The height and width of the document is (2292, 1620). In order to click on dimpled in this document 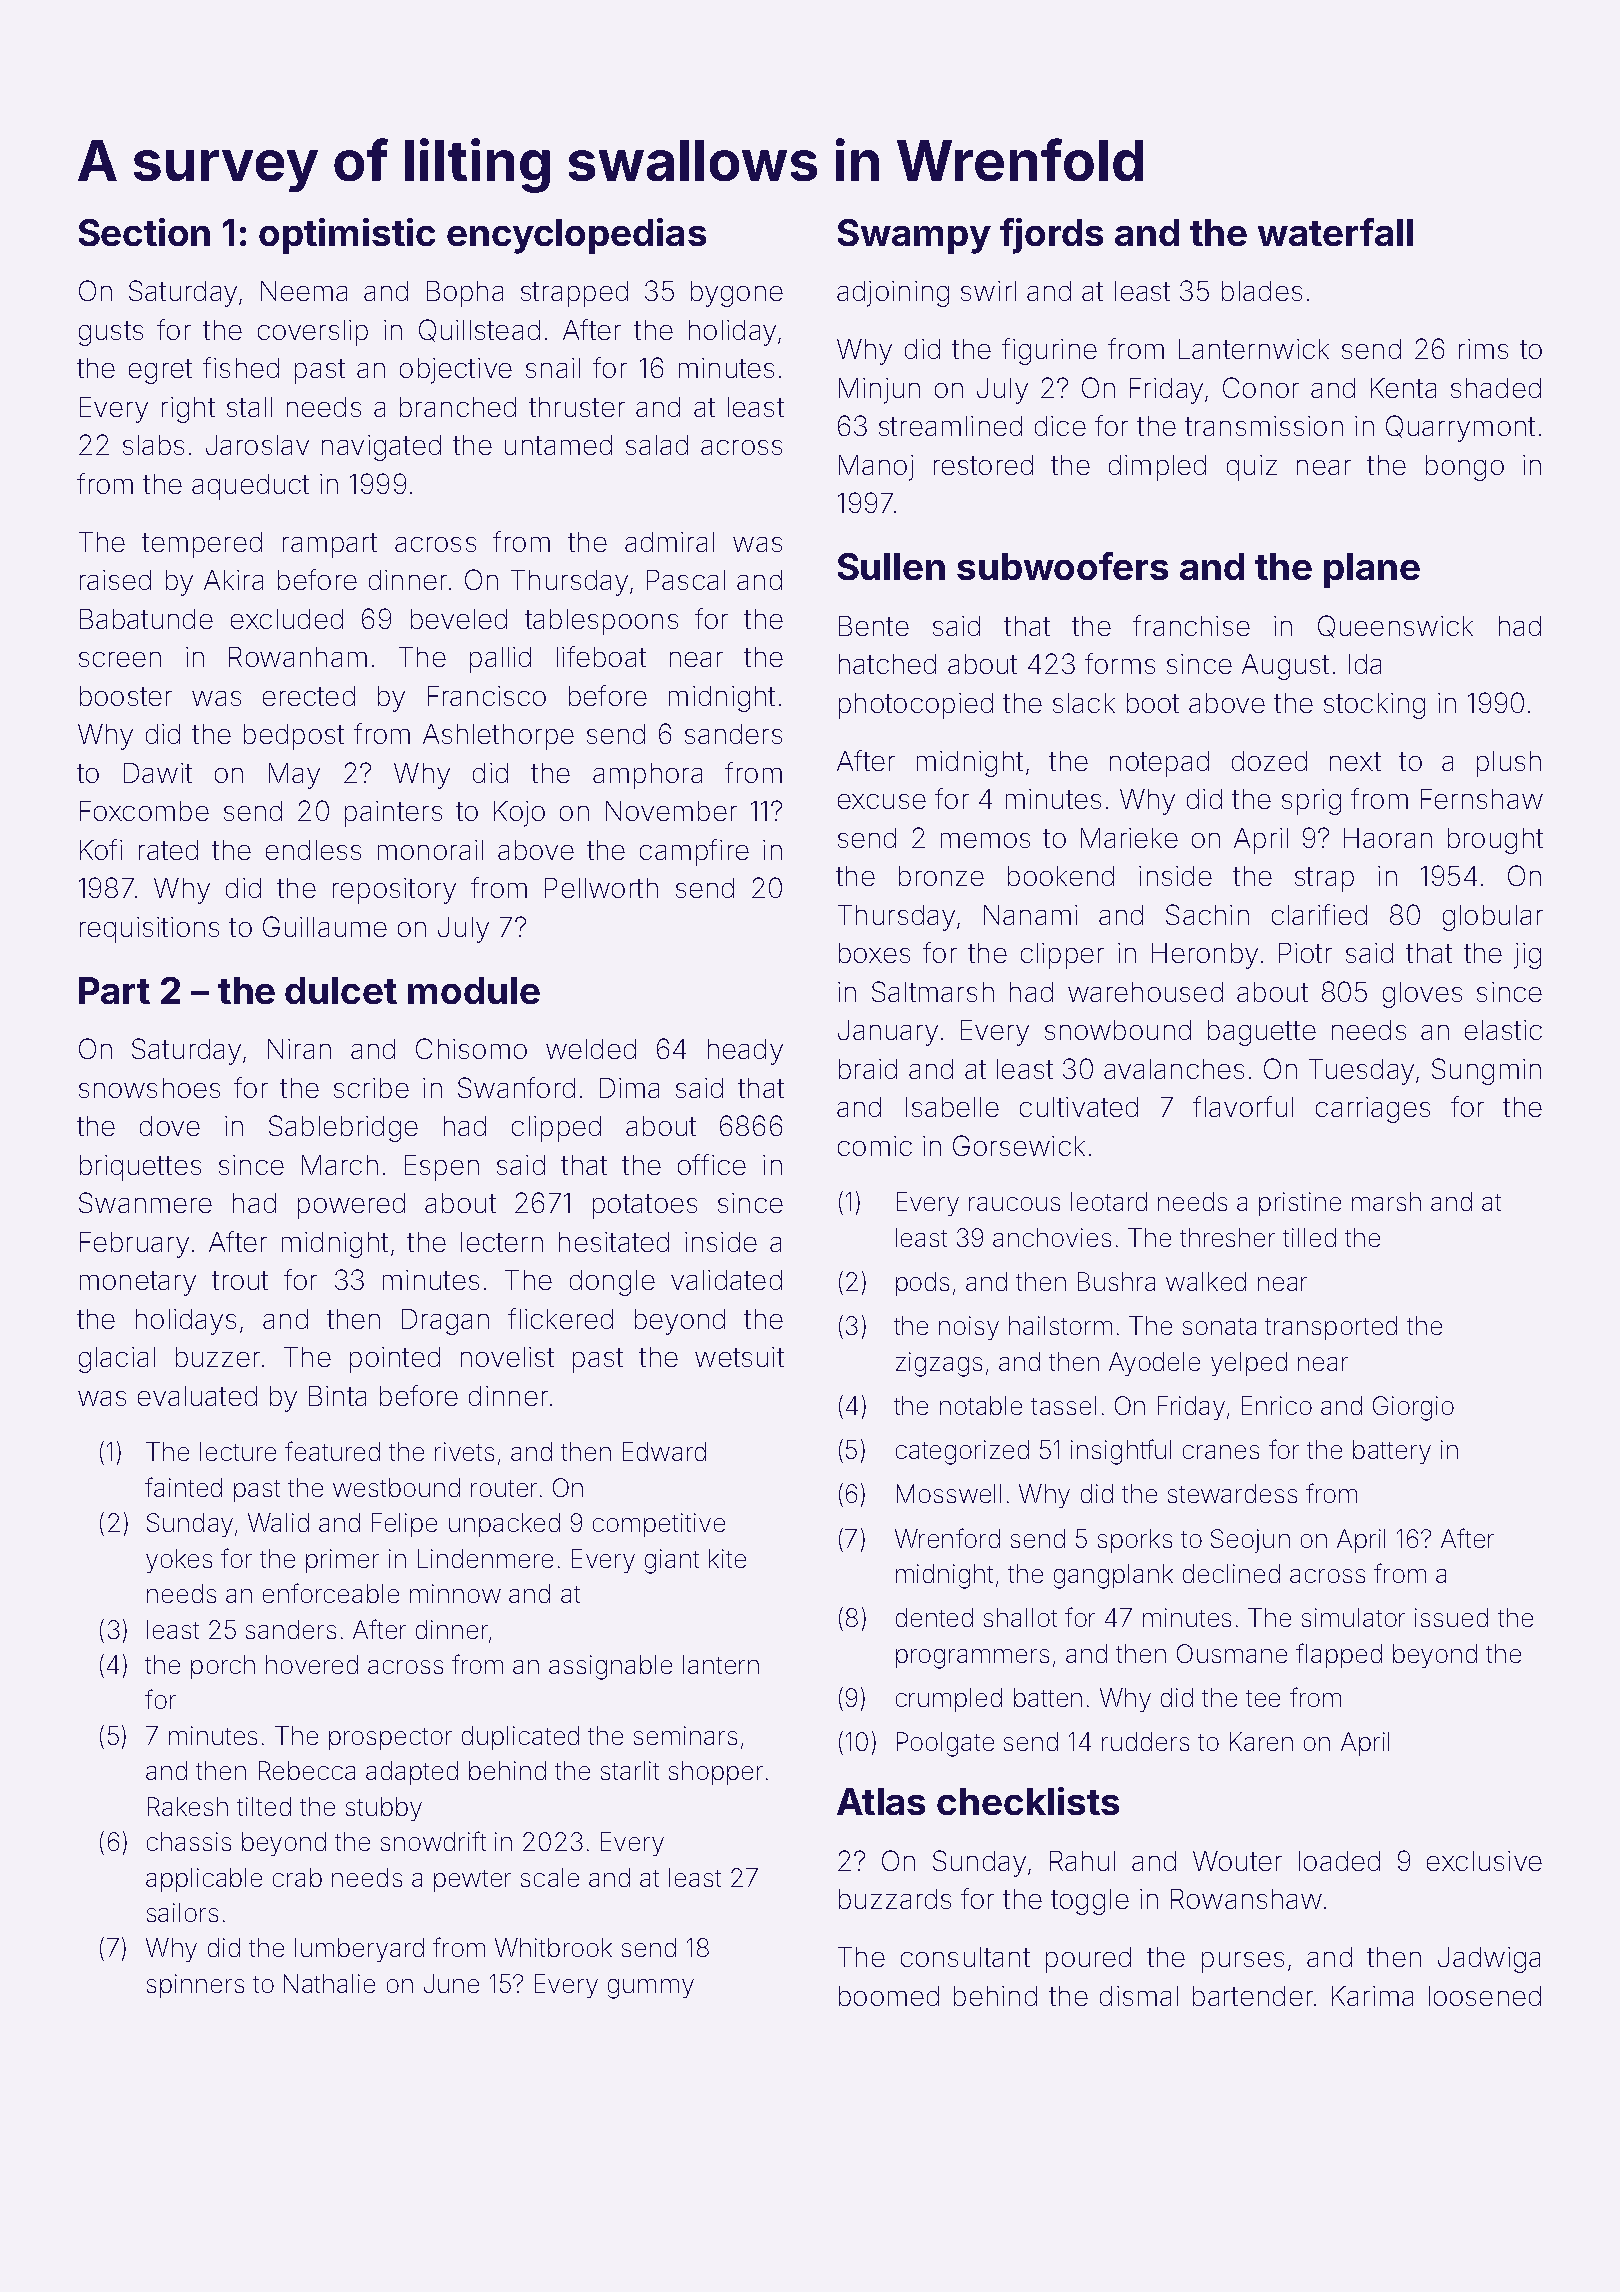, I will do `click(1157, 468)`.
